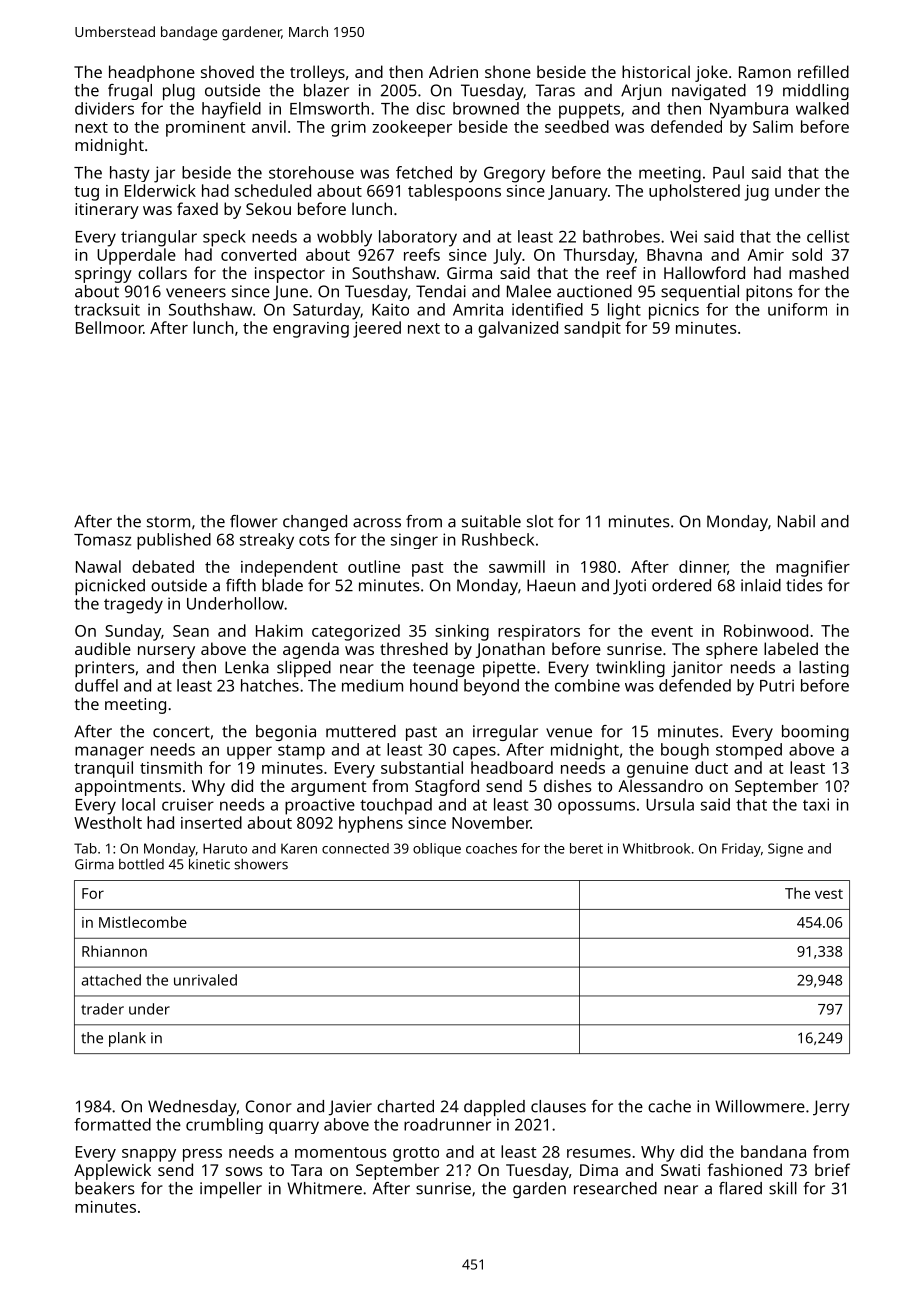 The height and width of the screenshot is (1308, 924). What do you see at coordinates (111, 980) in the screenshot?
I see `attached` at bounding box center [111, 980].
